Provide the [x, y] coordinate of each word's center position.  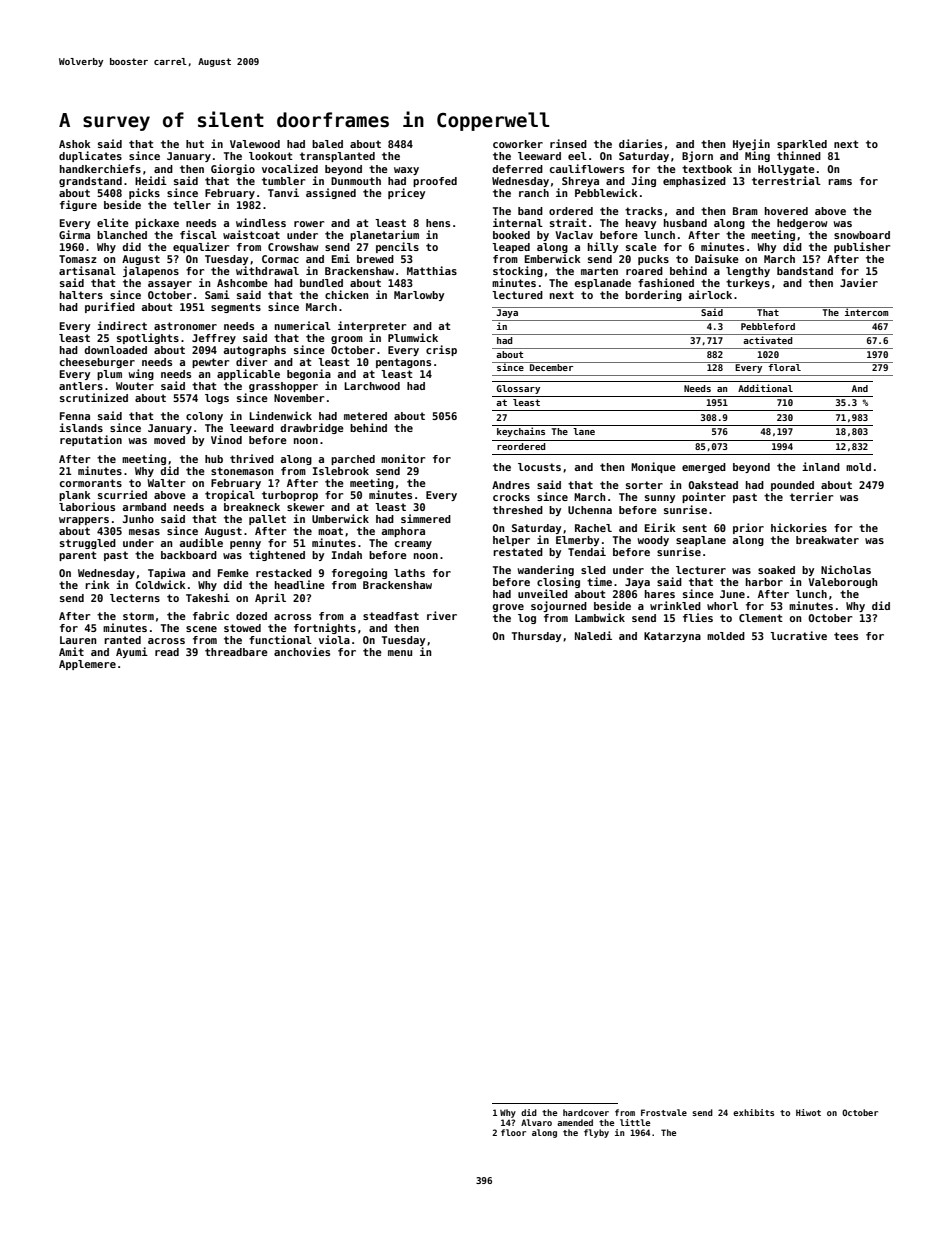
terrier [811, 496]
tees [846, 636]
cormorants [91, 483]
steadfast [391, 616]
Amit [71, 651]
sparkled [802, 145]
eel [577, 156]
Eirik [660, 527]
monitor [403, 458]
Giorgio [233, 169]
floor [513, 1132]
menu [400, 653]
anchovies [302, 651]
